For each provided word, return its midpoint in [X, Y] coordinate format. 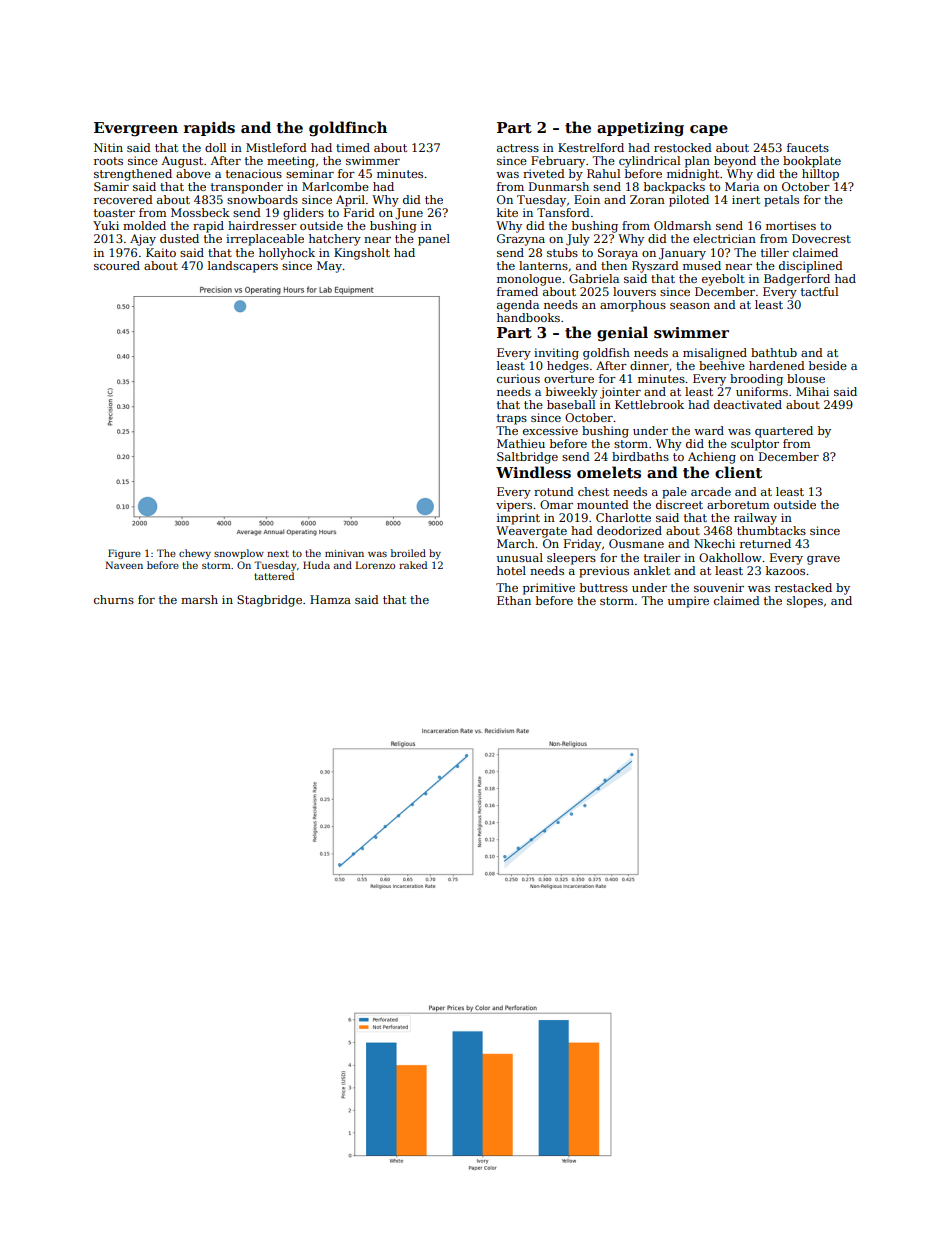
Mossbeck [200, 212]
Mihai [812, 391]
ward [709, 430]
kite [507, 212]
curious [518, 378]
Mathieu [521, 443]
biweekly [572, 393]
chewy [195, 554]
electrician [724, 238]
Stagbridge [269, 601]
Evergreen [136, 129]
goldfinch [348, 129]
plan [697, 162]
